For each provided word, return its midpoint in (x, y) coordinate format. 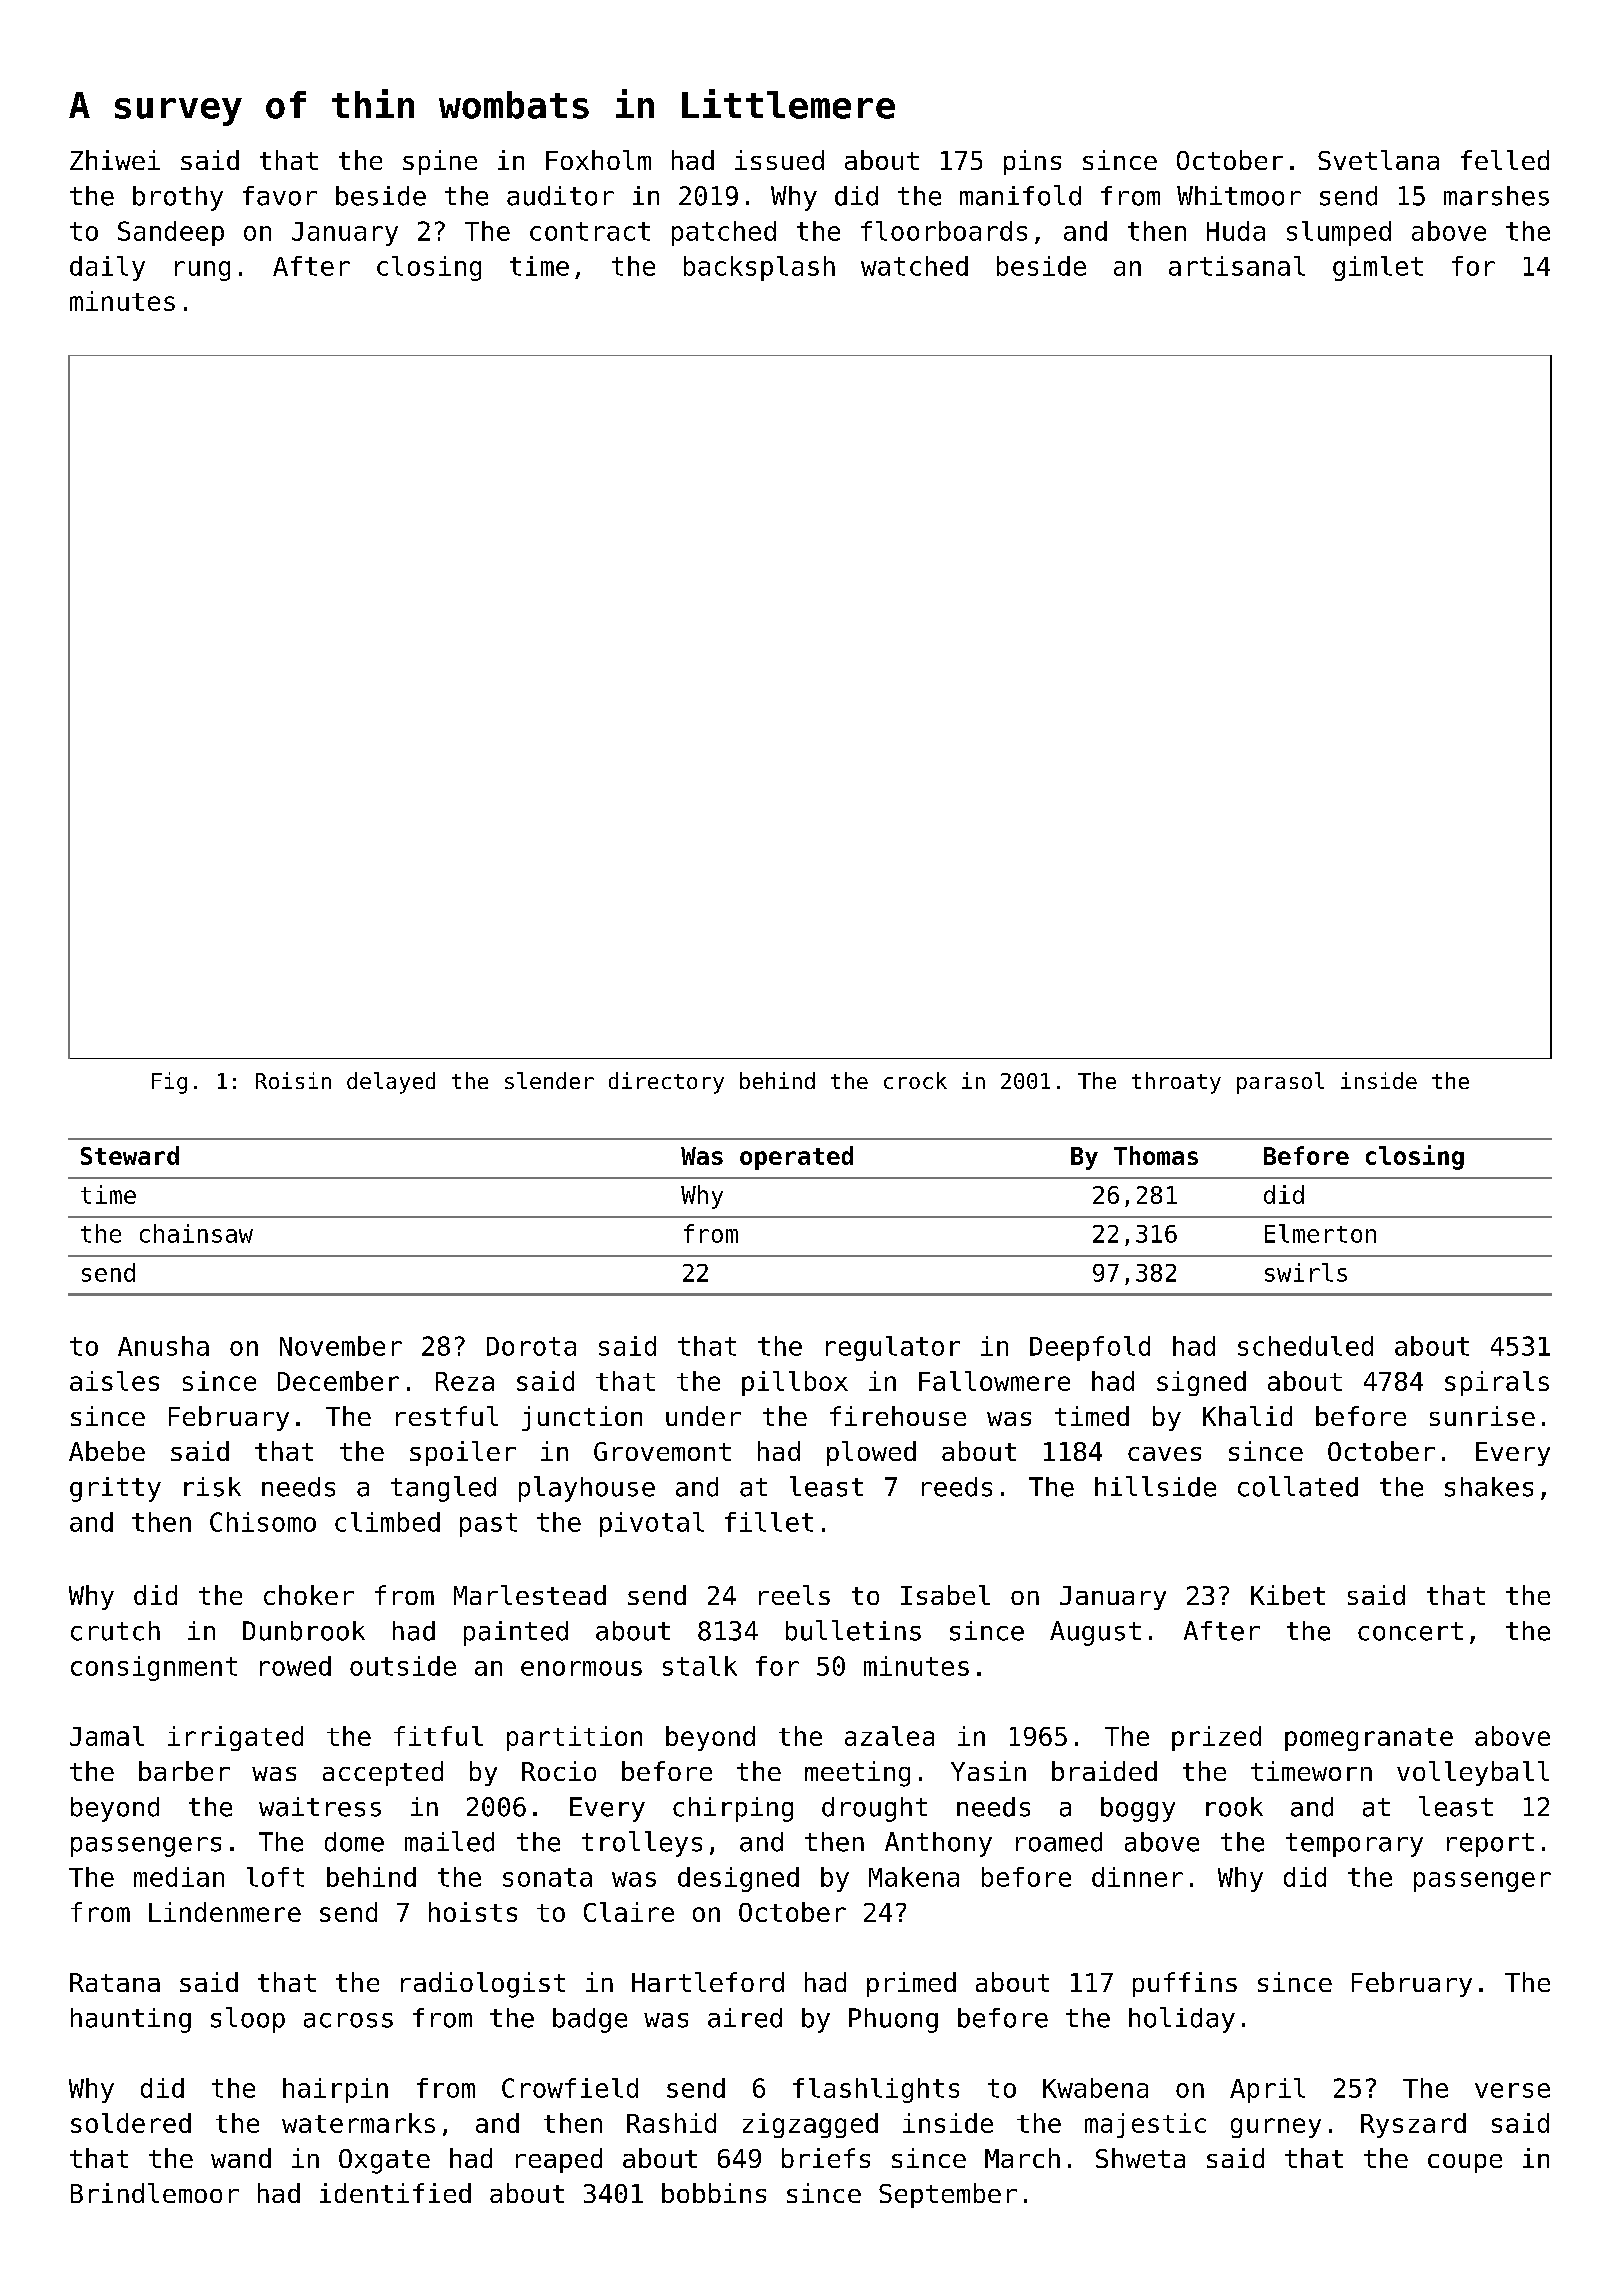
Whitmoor (1239, 196)
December (338, 1381)
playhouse (587, 1489)
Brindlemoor (155, 2193)
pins (1032, 162)
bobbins (714, 2193)
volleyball (1473, 1773)
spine (440, 162)
